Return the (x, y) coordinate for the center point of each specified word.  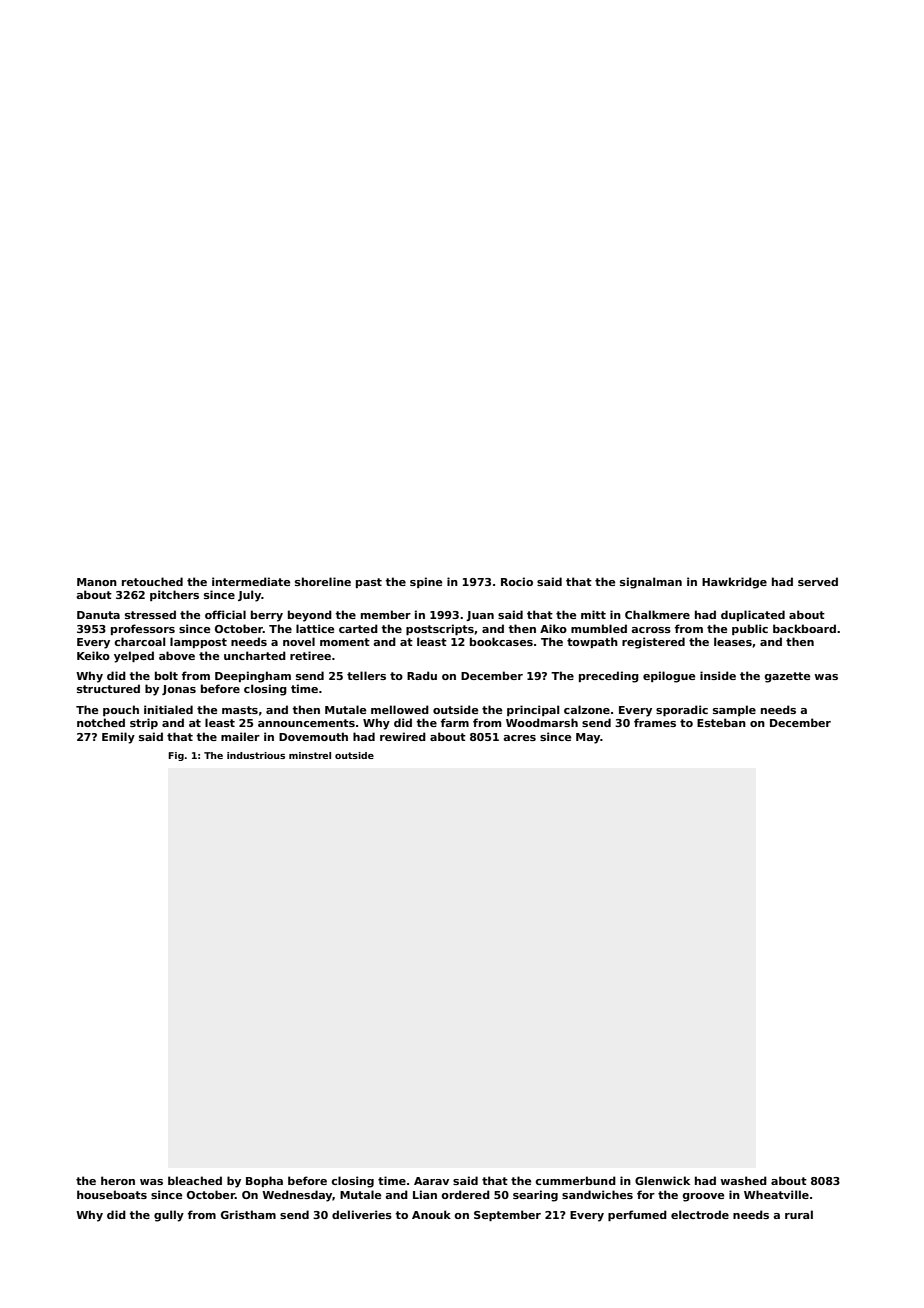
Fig (176, 756)
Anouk (431, 1214)
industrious (256, 755)
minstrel (310, 755)
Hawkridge (734, 583)
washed (743, 1180)
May (588, 738)
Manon (97, 582)
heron (118, 1180)
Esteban (721, 722)
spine (426, 582)
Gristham (248, 1214)
